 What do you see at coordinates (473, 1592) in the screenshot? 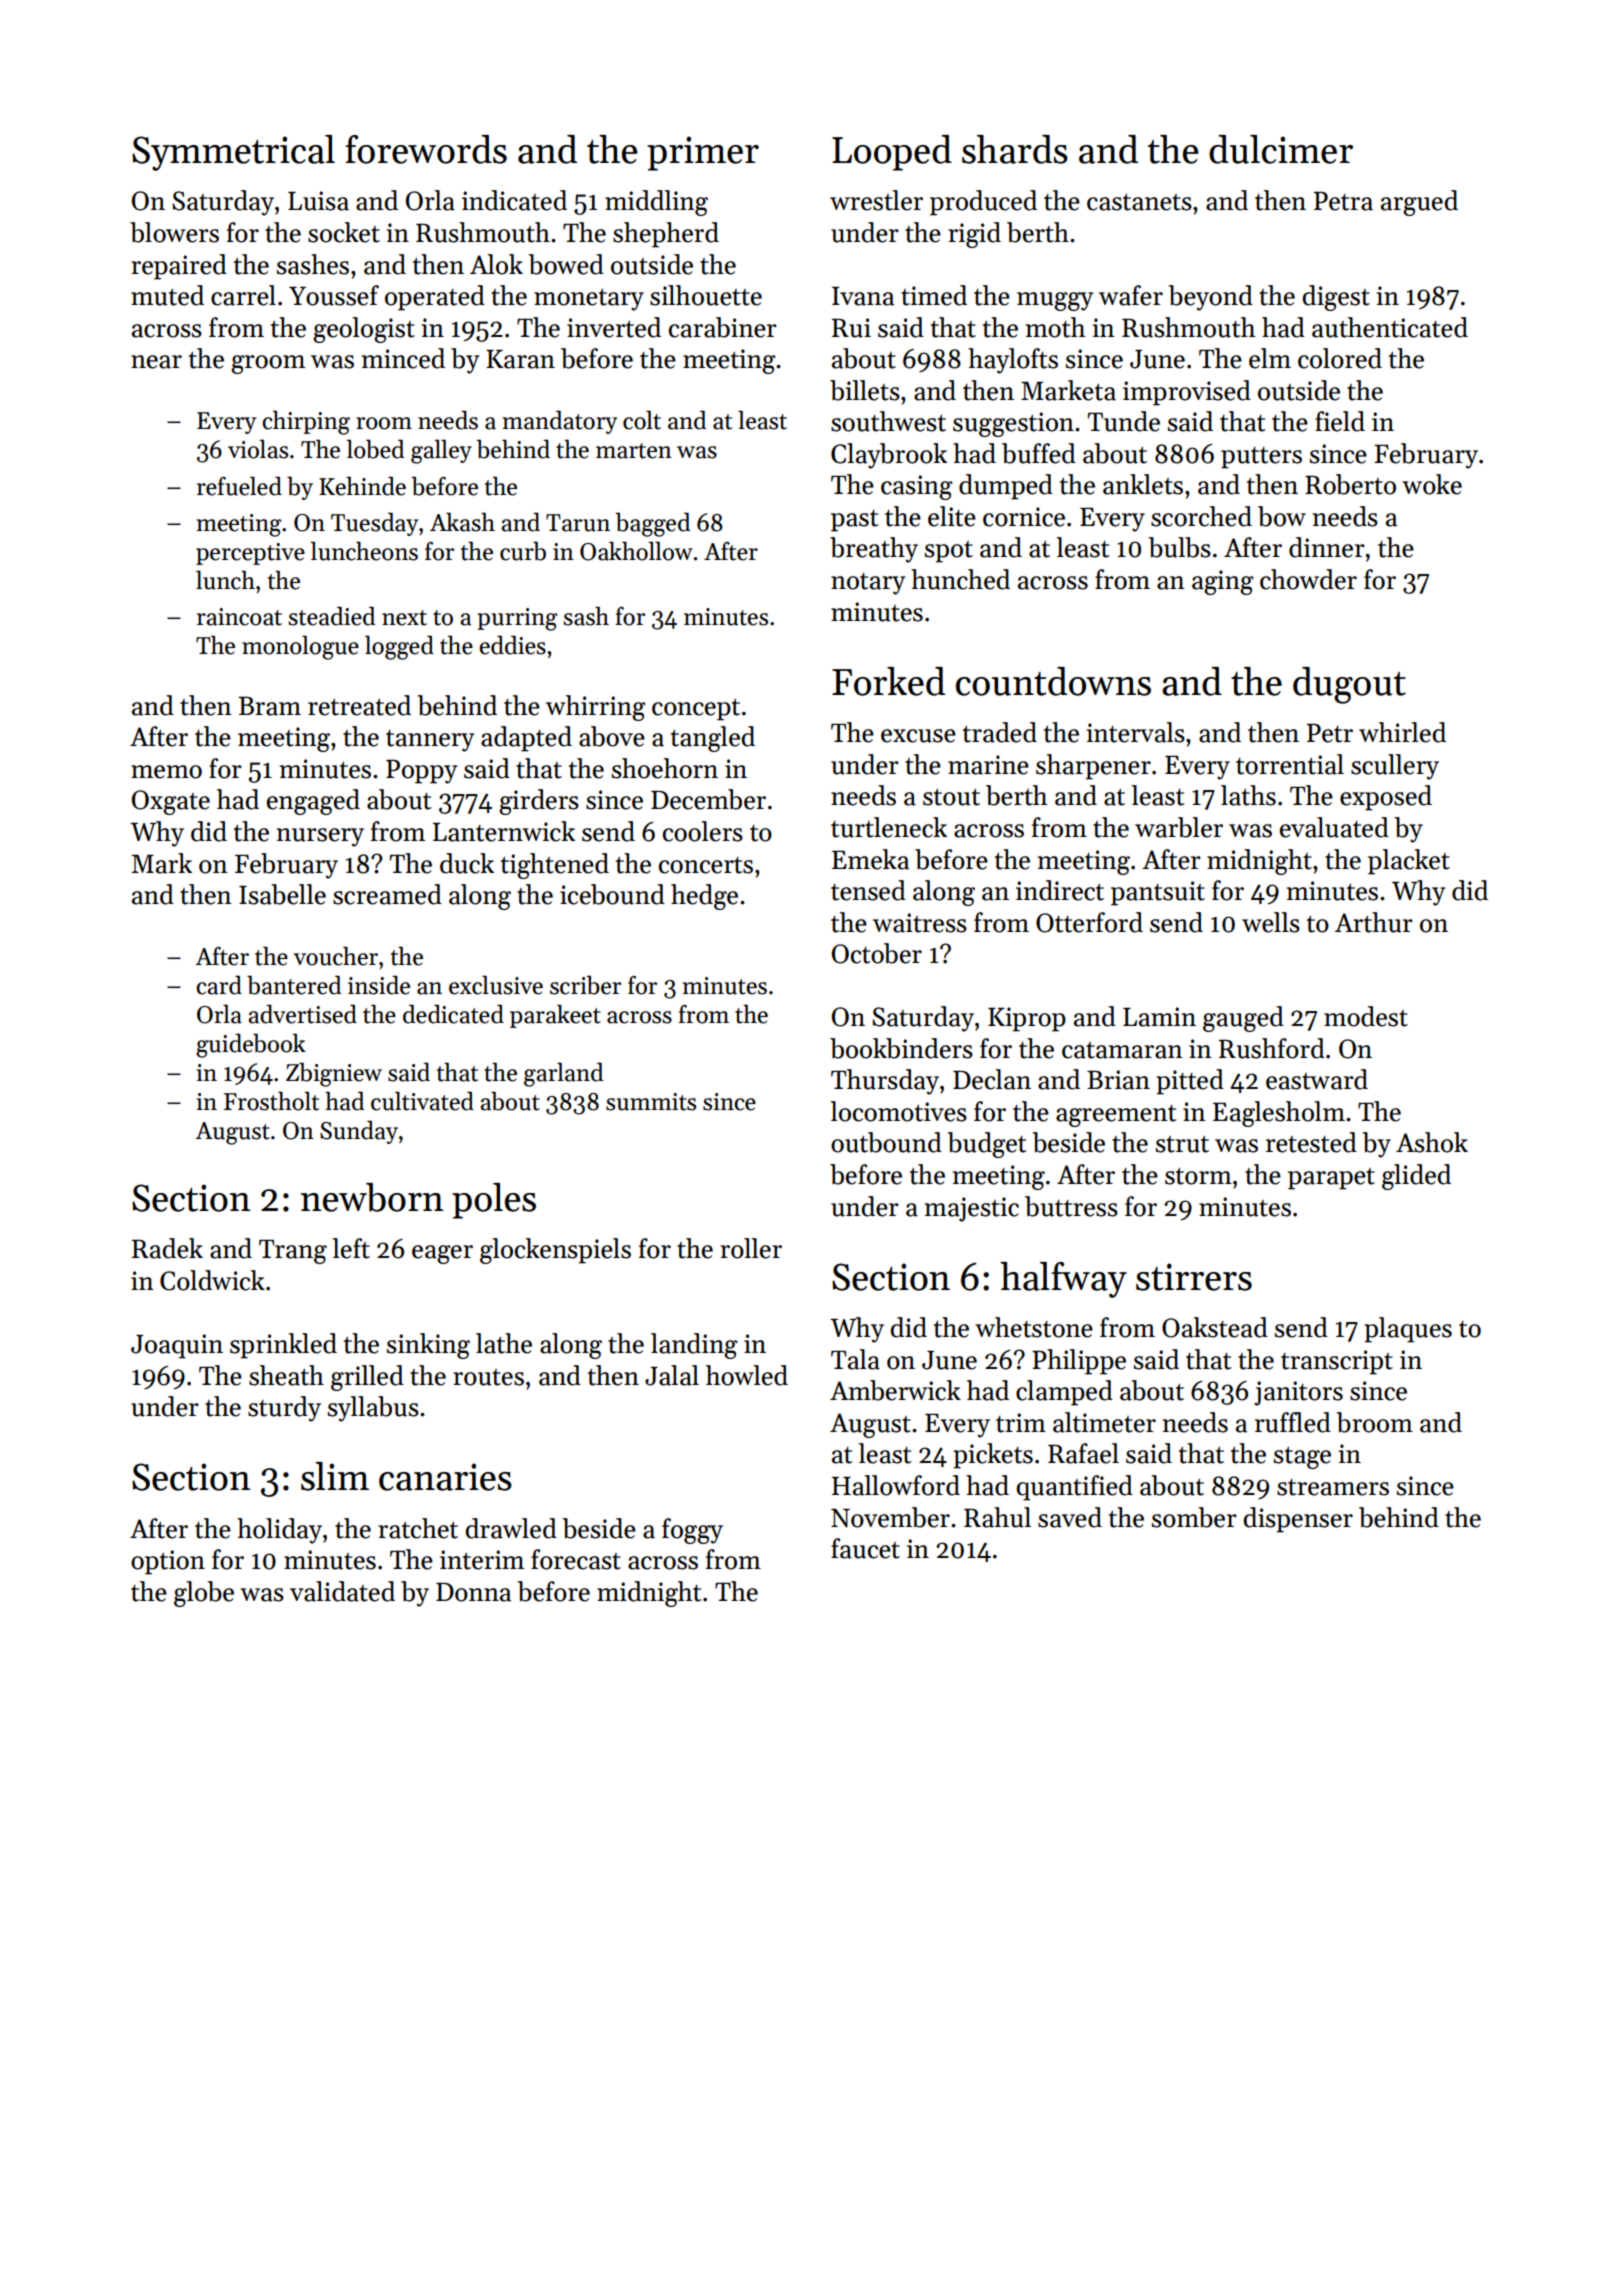
I see `Donna` at bounding box center [473, 1592].
